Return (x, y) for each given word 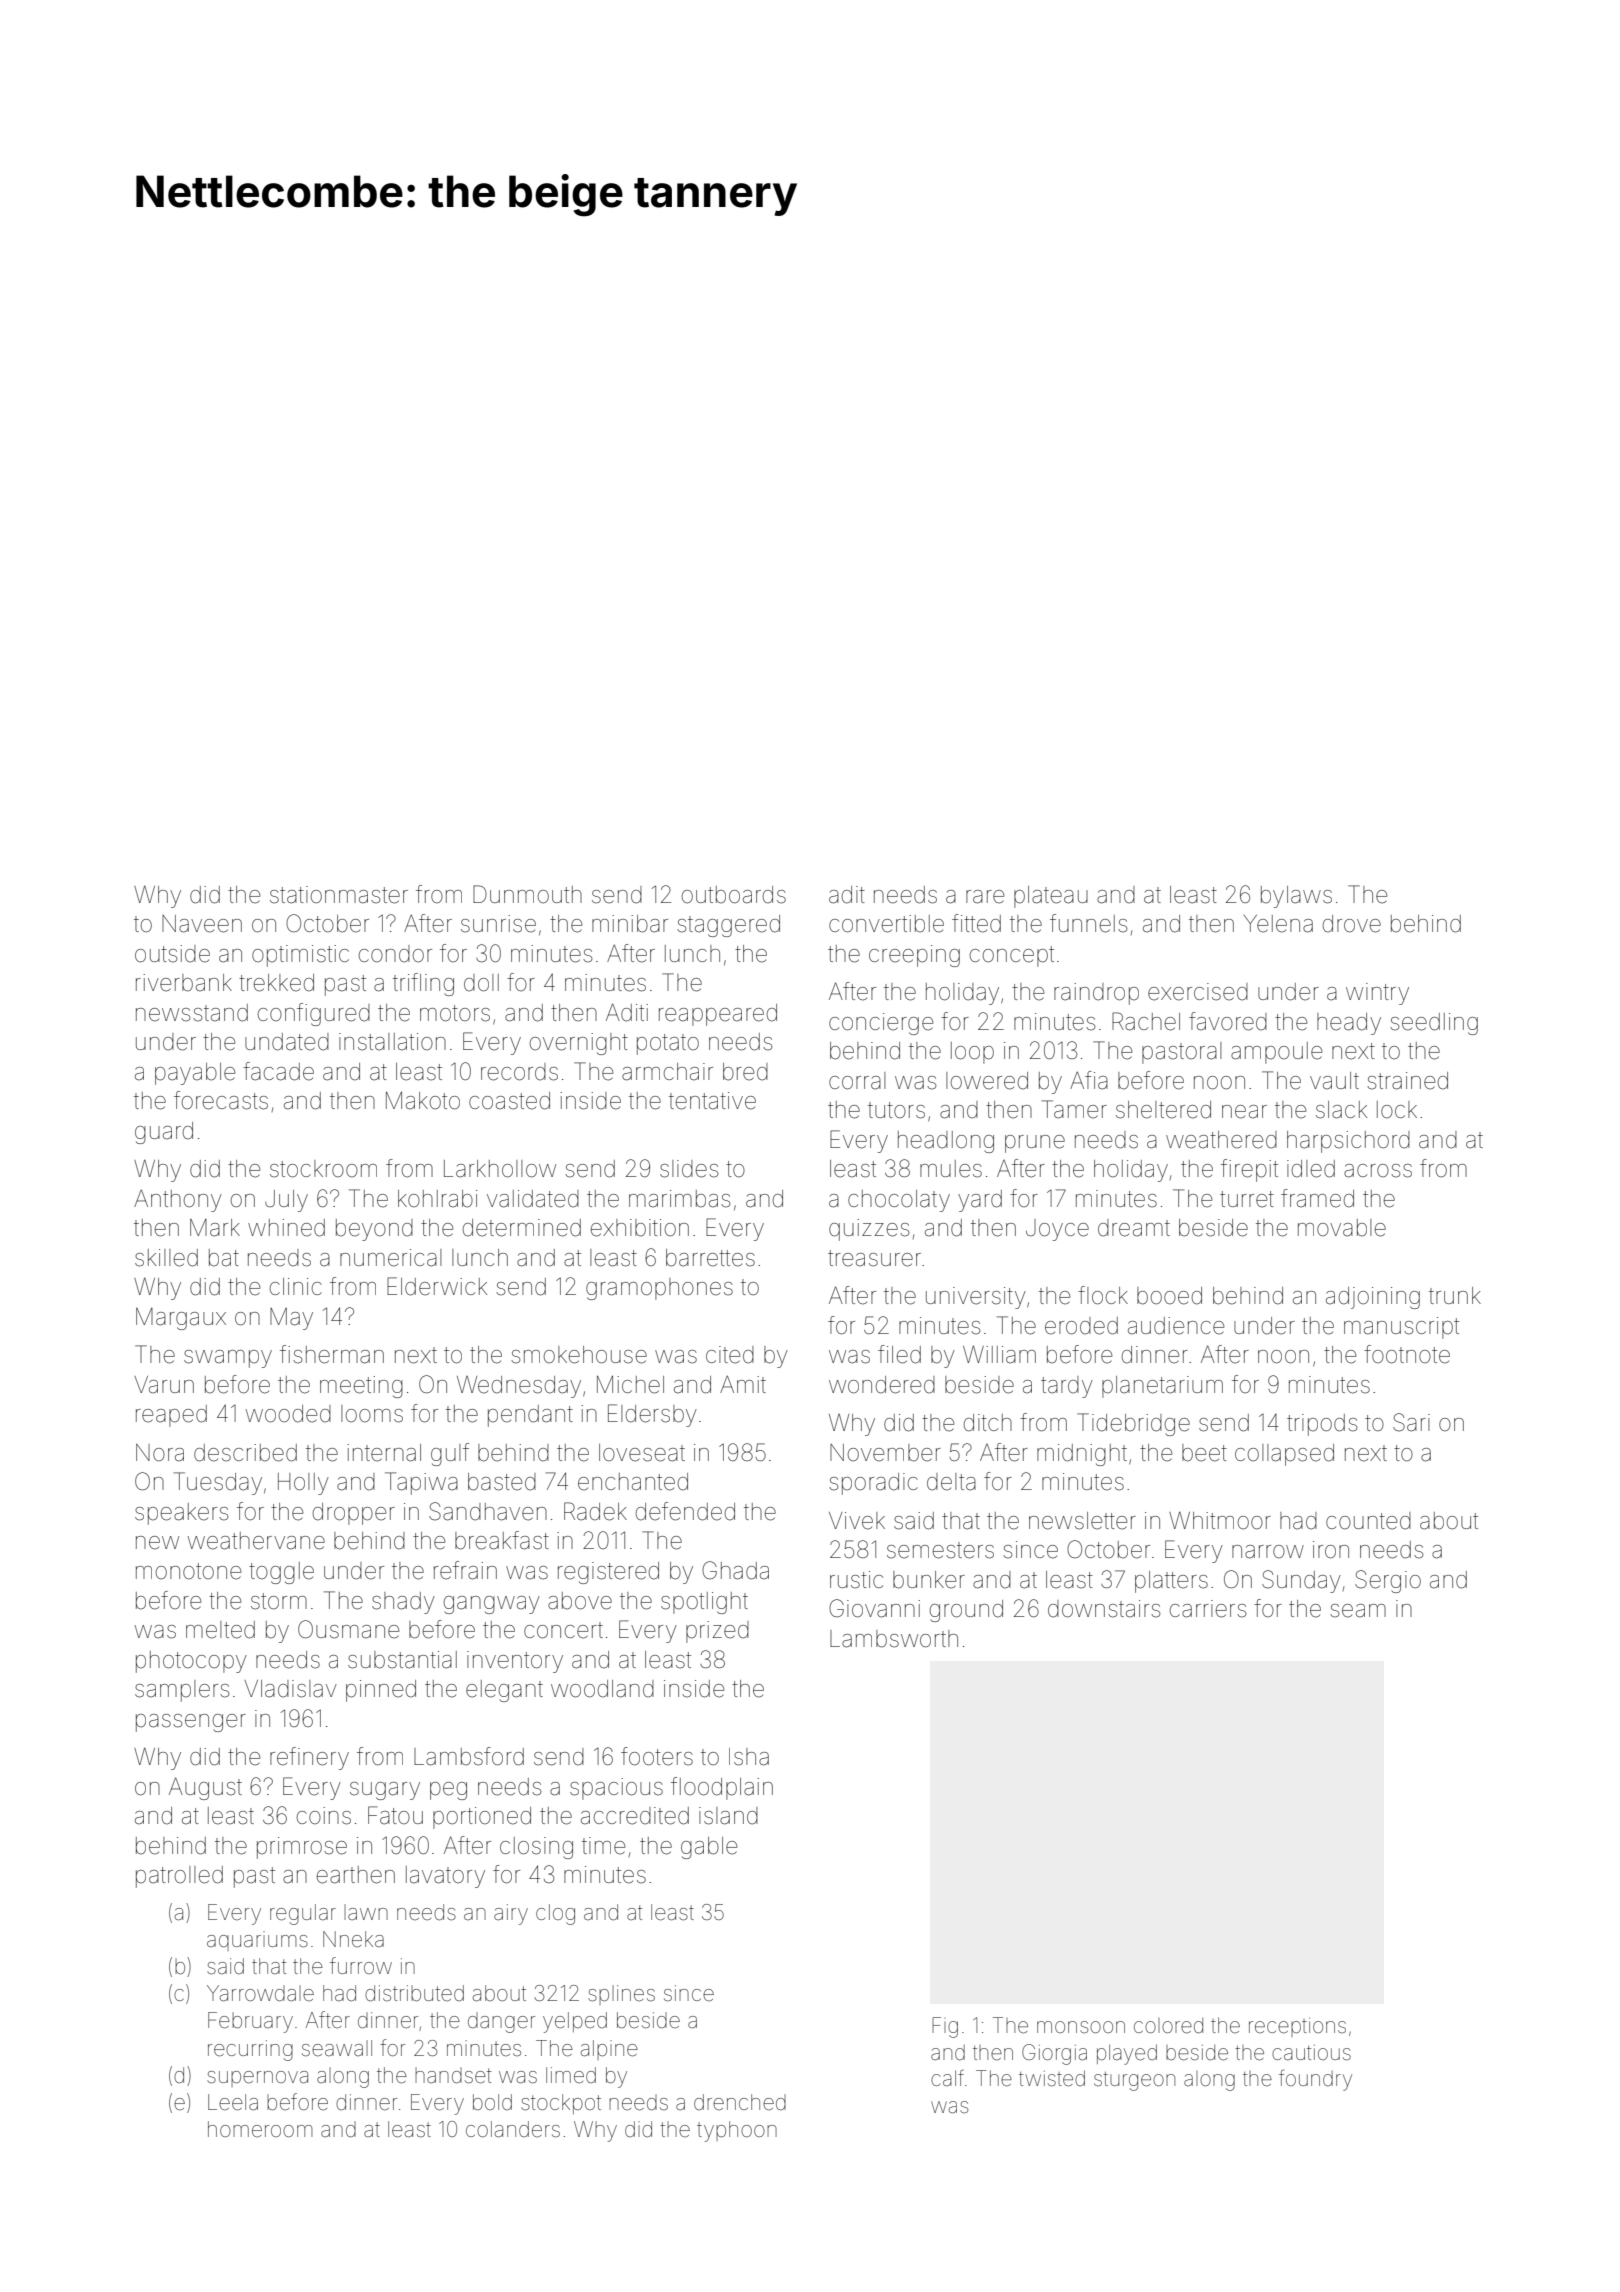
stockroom (323, 1169)
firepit (1249, 1170)
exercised (1198, 992)
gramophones (659, 1289)
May (291, 1319)
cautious (1311, 2052)
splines (621, 1995)
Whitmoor (1220, 1520)
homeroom (260, 2129)
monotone (189, 1571)
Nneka (353, 1939)
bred (745, 1072)
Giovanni (874, 1608)
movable (1342, 1228)
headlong (946, 1142)
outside (172, 954)
